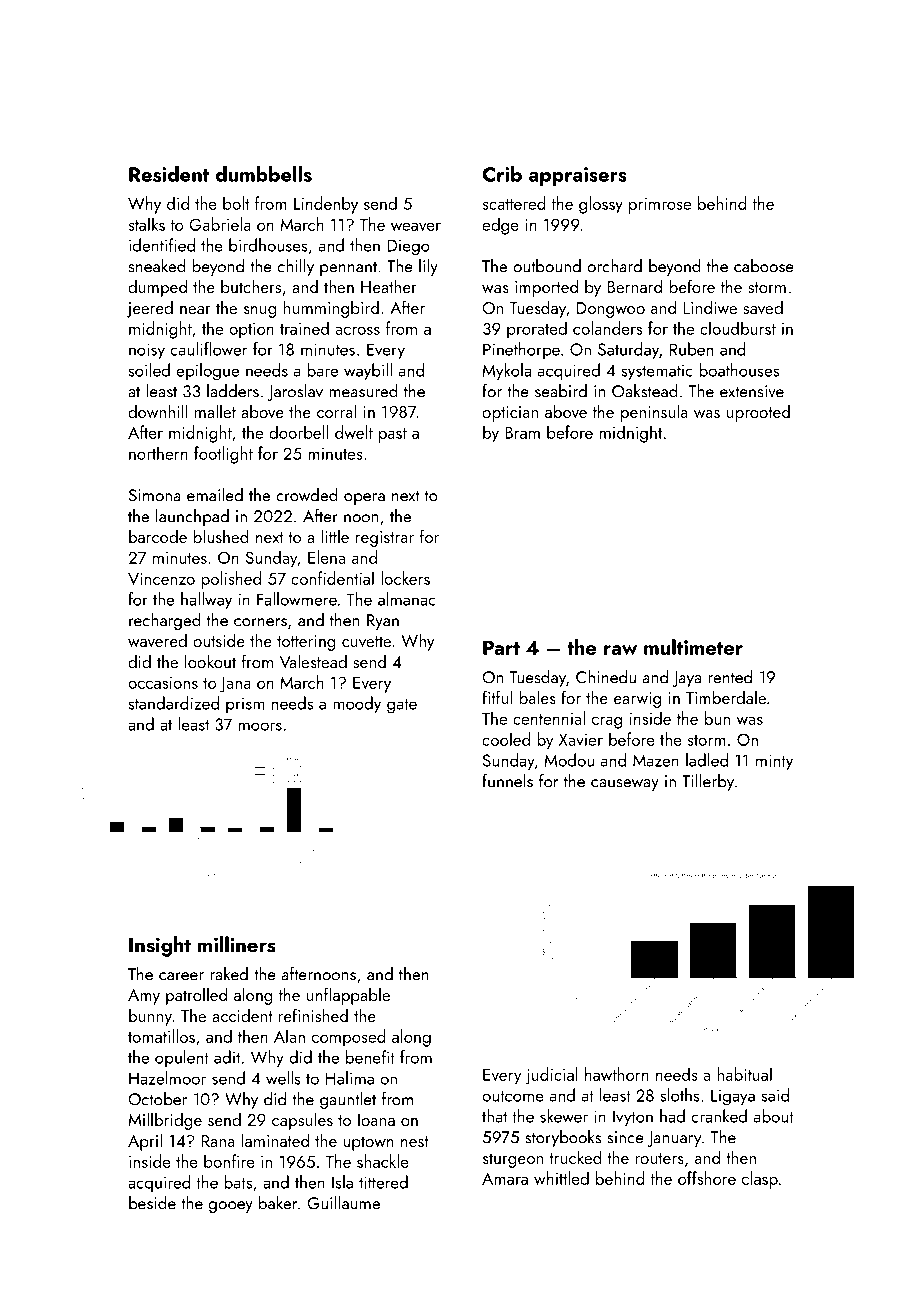 This screenshot has width=924, height=1311. Describe the element at coordinates (578, 176) in the screenshot. I see `appraisers` at that location.
